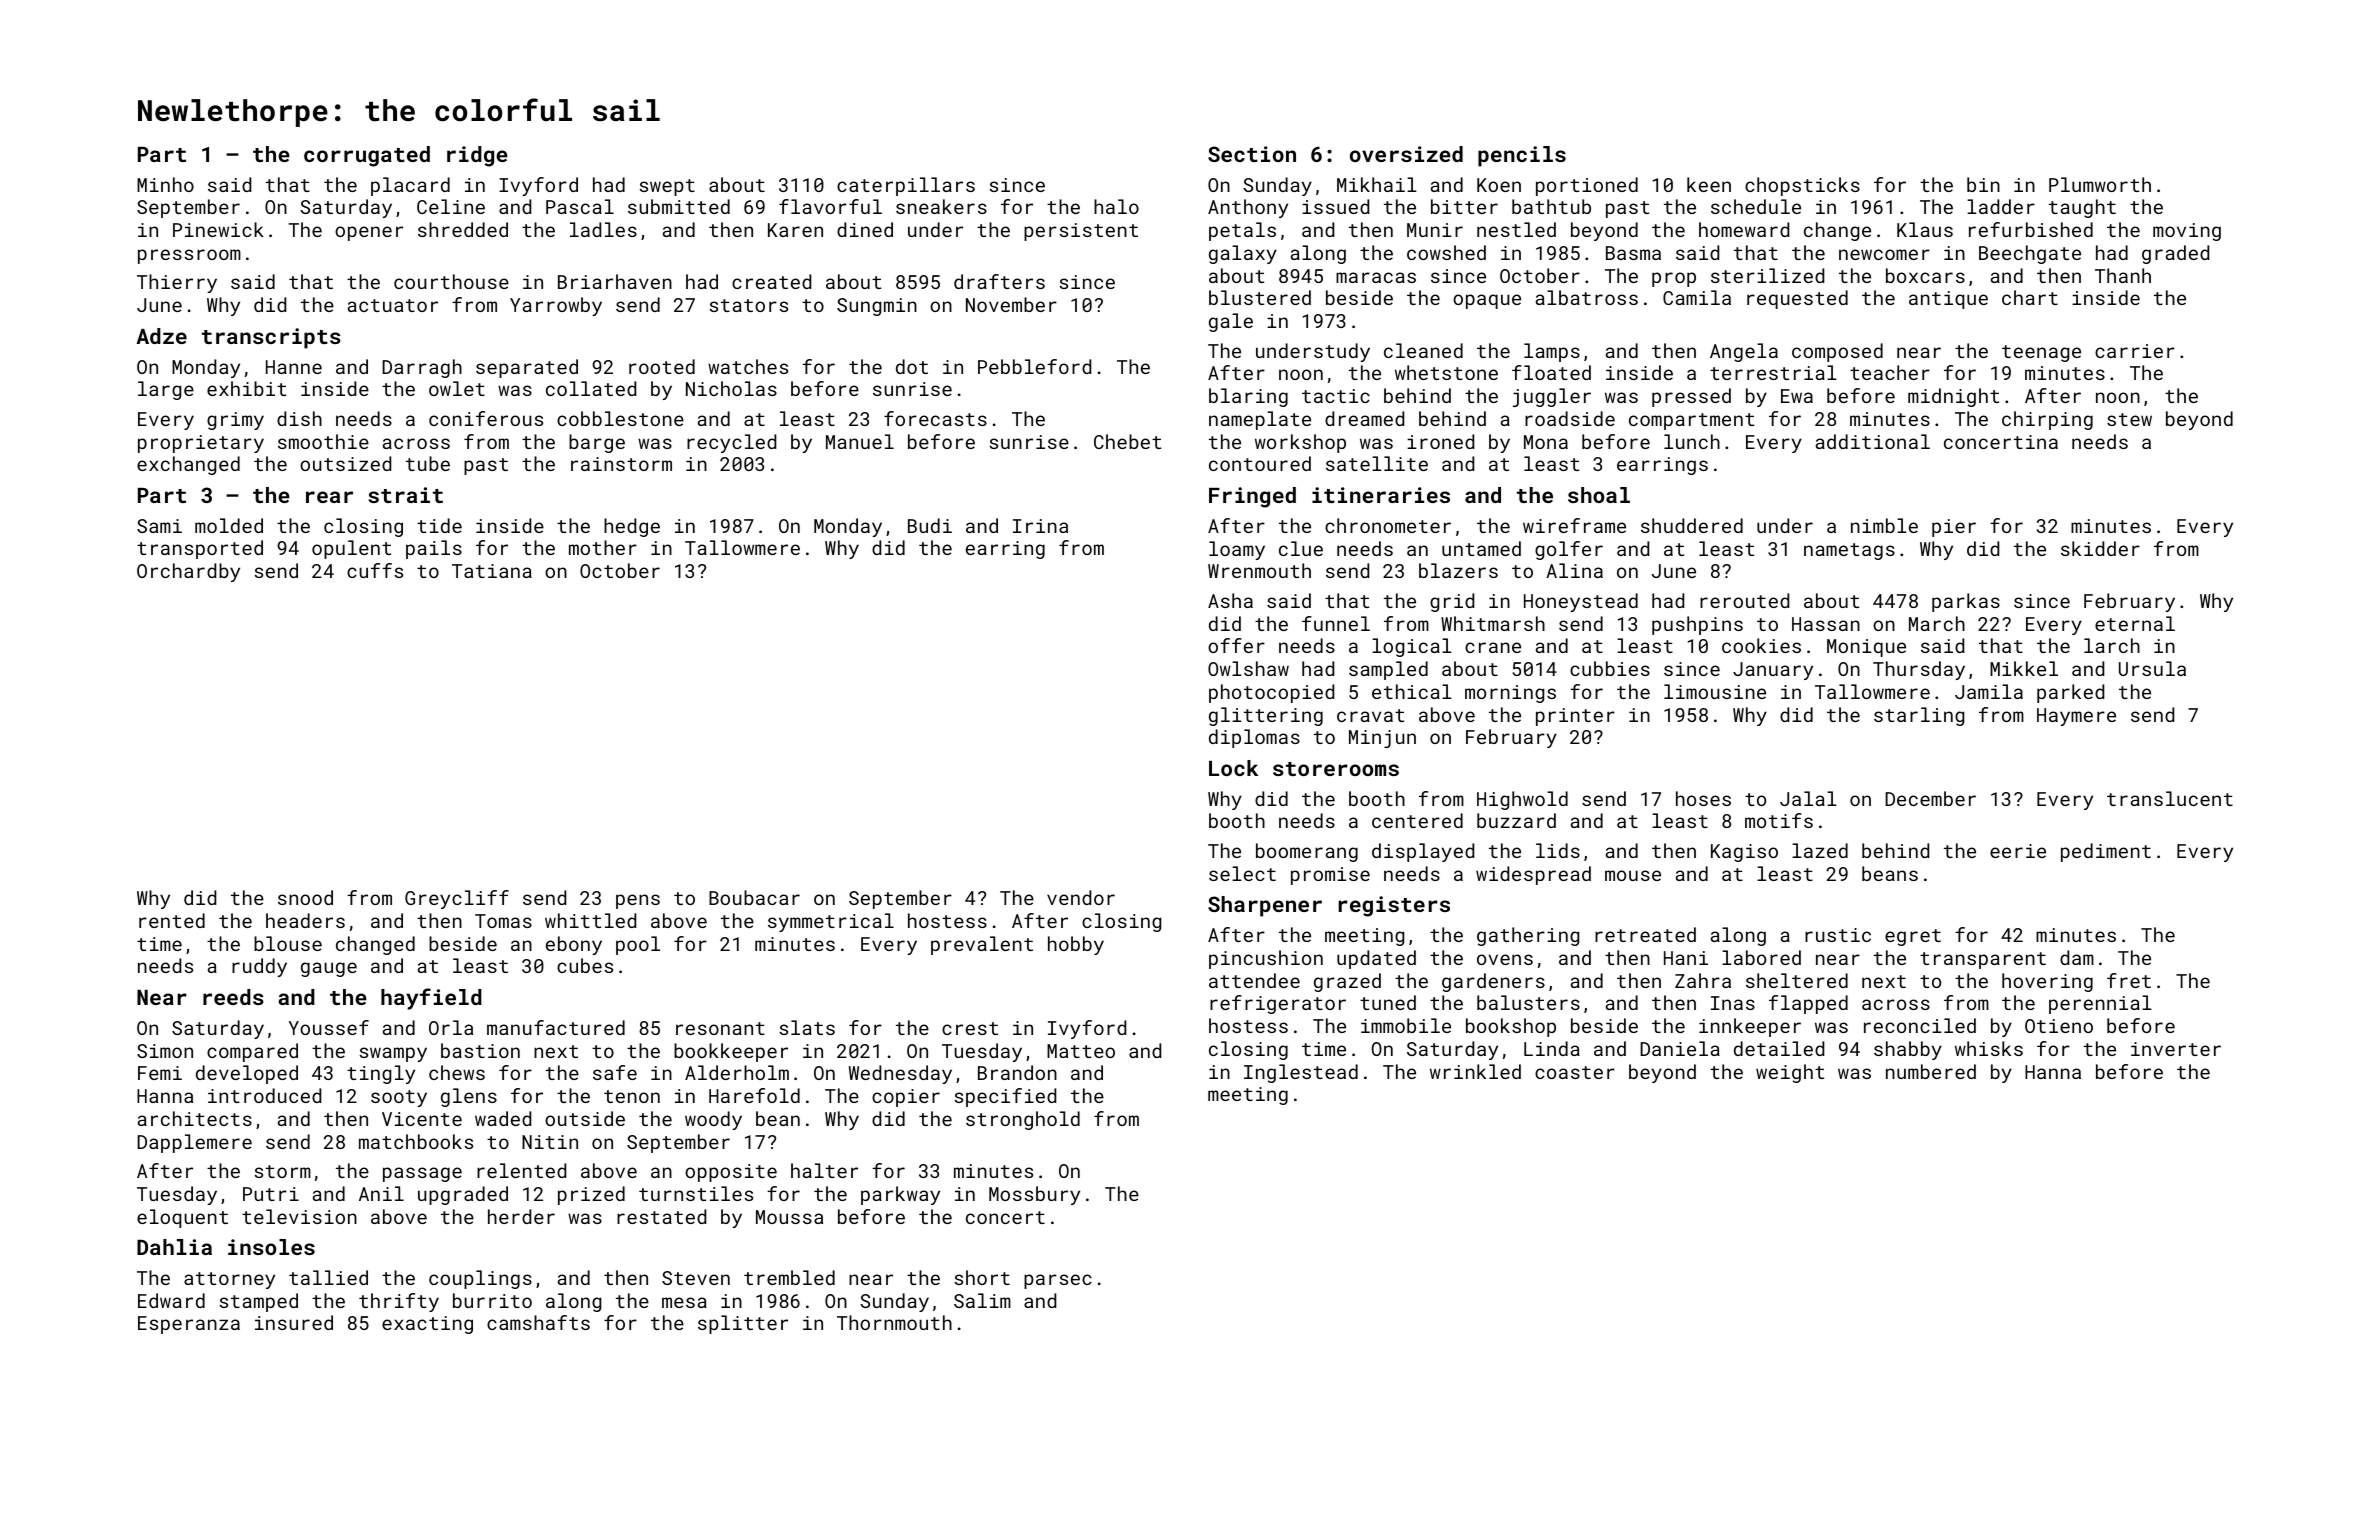  Describe the element at coordinates (2100, 1004) in the screenshot. I see `perennial` at that location.
